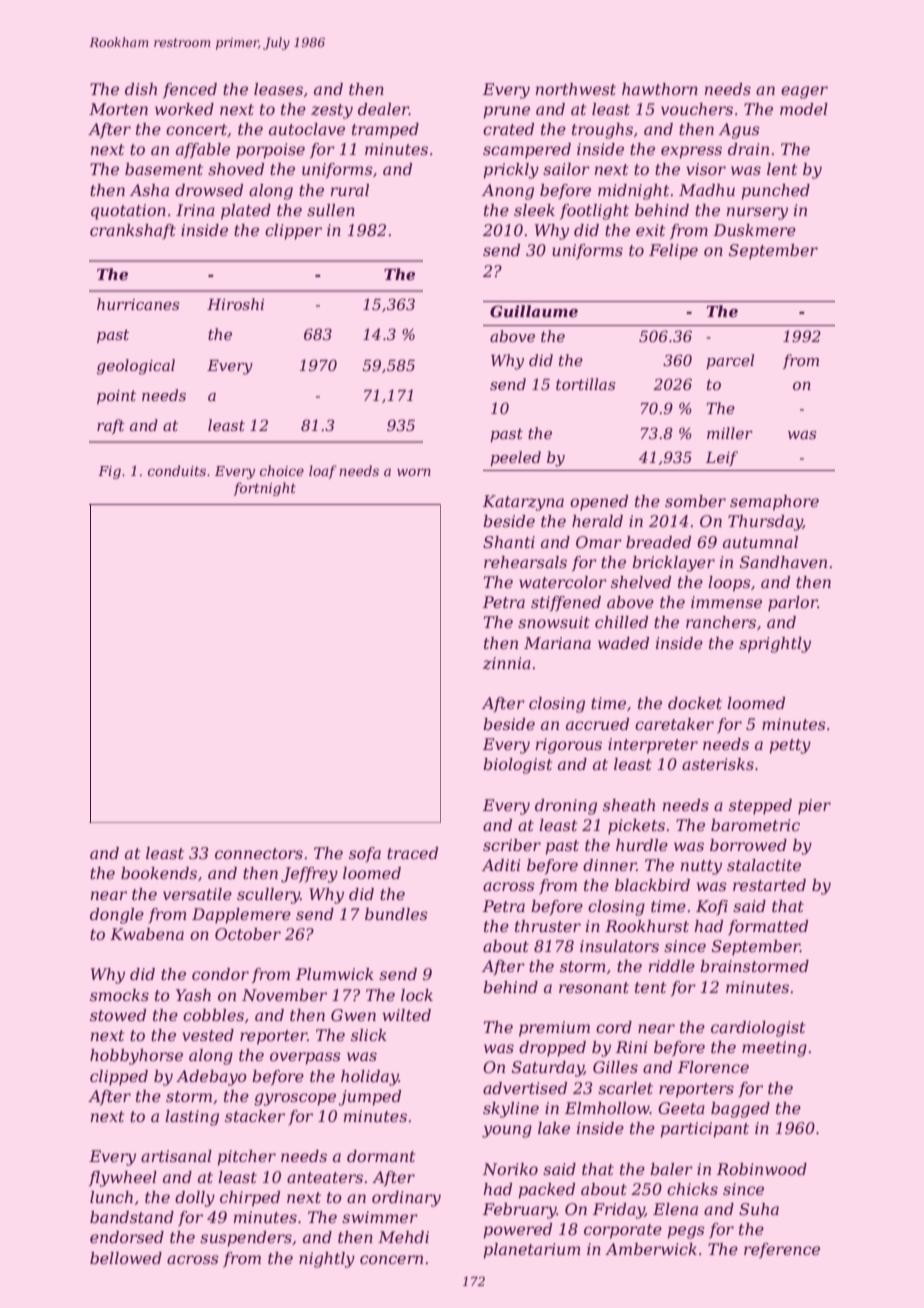 Image resolution: width=924 pixels, height=1308 pixels. Describe the element at coordinates (327, 1260) in the document. I see `nightly` at that location.
